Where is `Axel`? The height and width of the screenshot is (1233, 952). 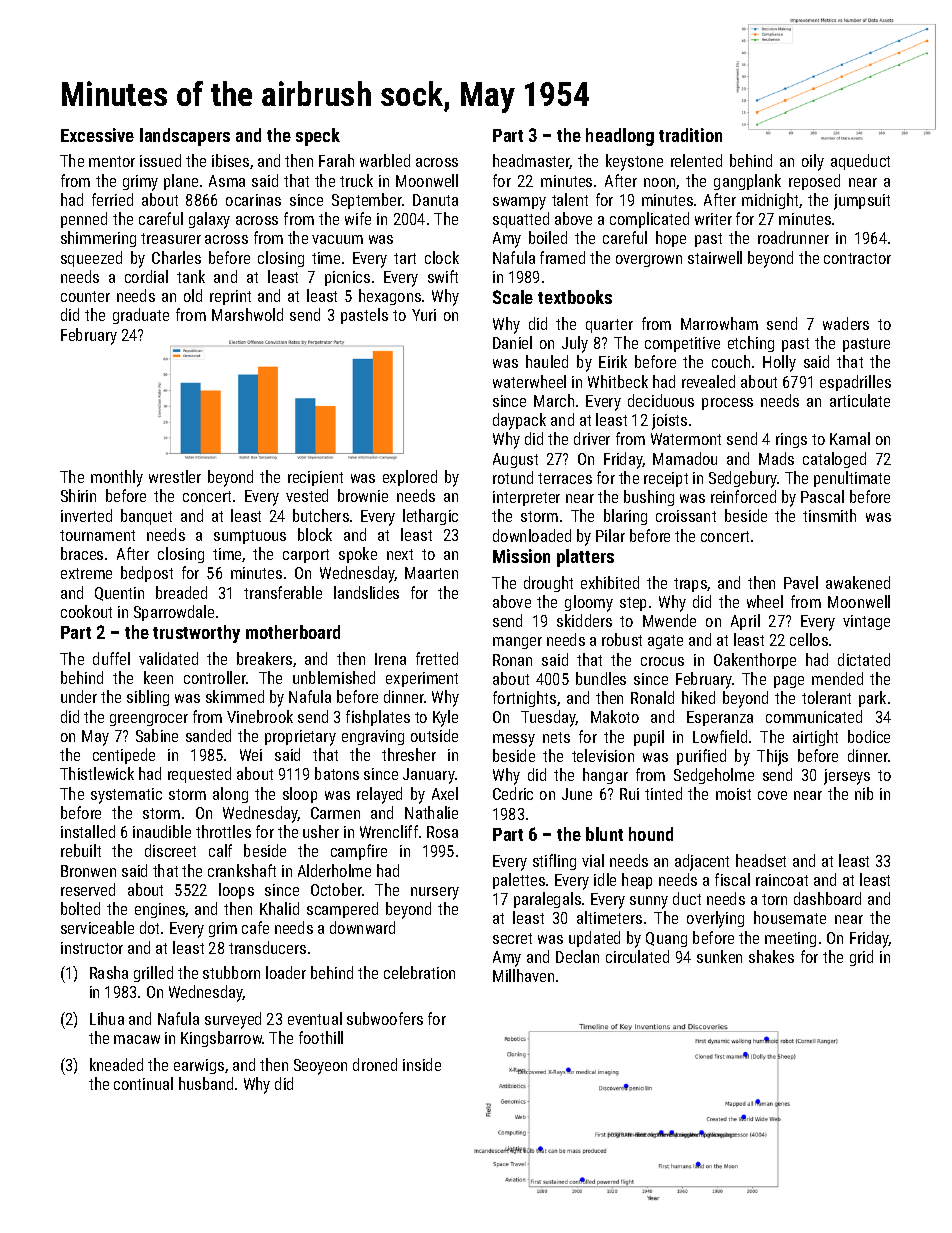 Axel is located at coordinates (445, 793).
